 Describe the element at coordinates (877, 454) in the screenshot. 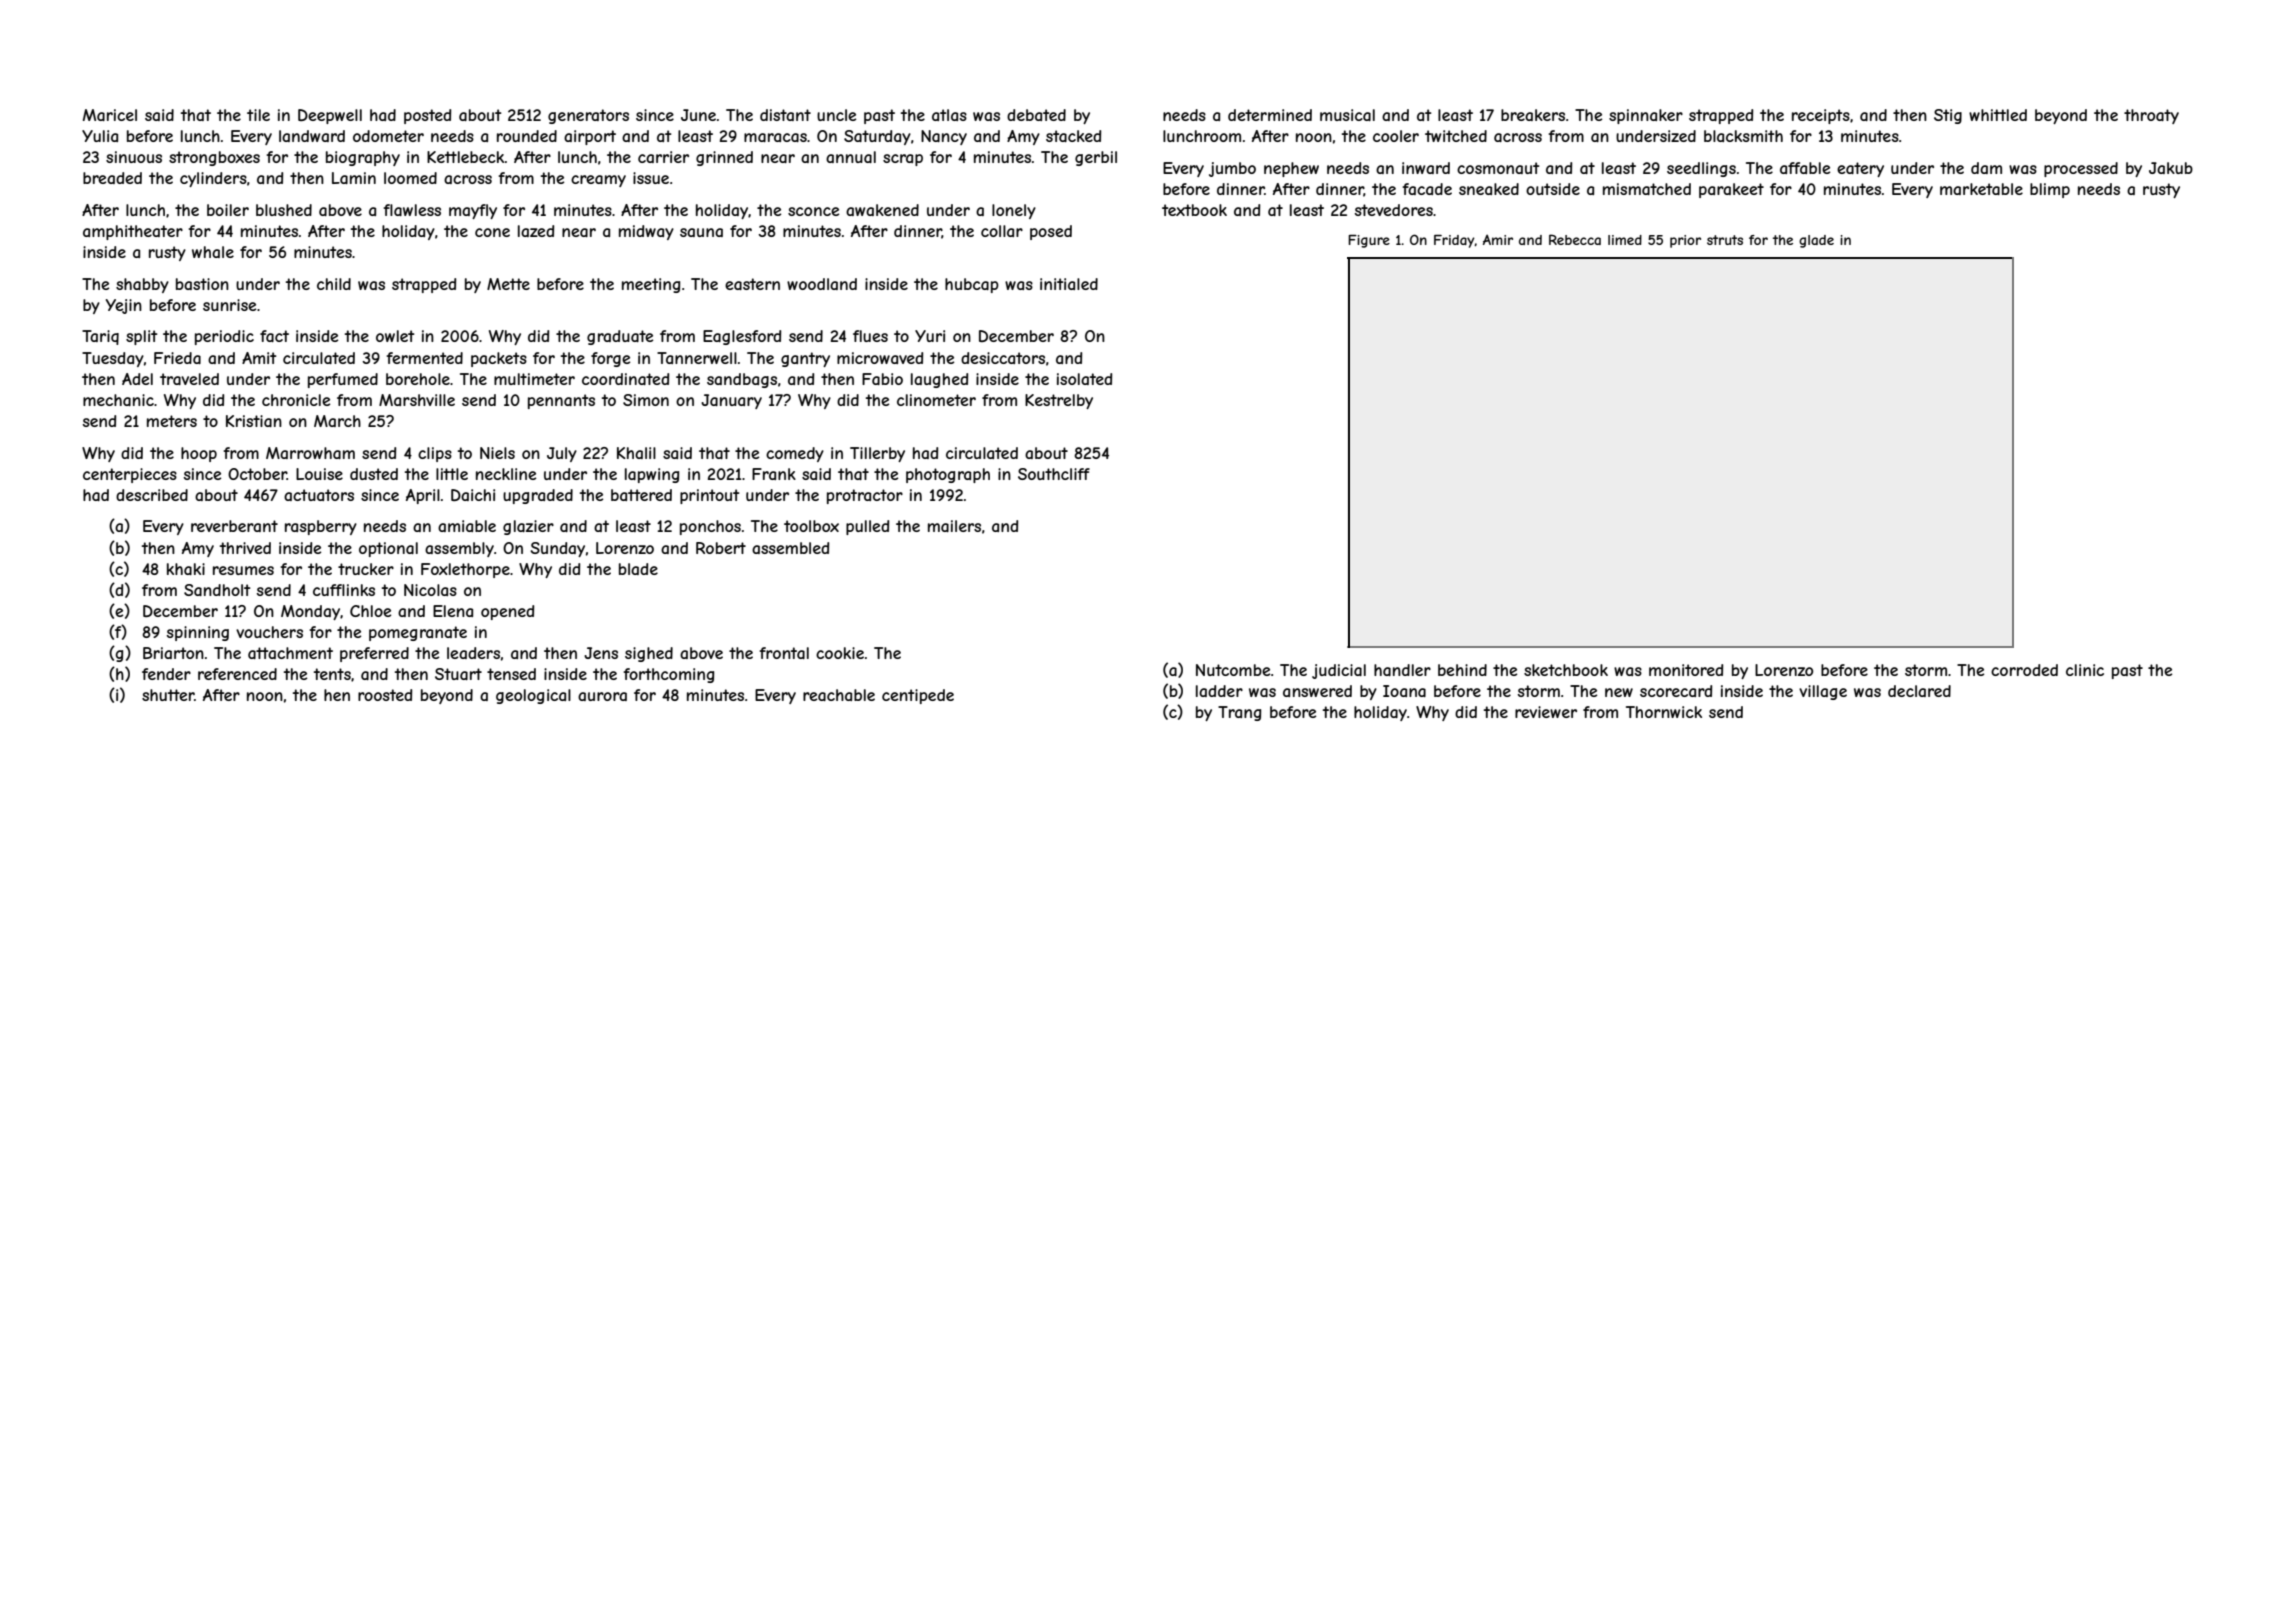

I see `Tillerby` at that location.
